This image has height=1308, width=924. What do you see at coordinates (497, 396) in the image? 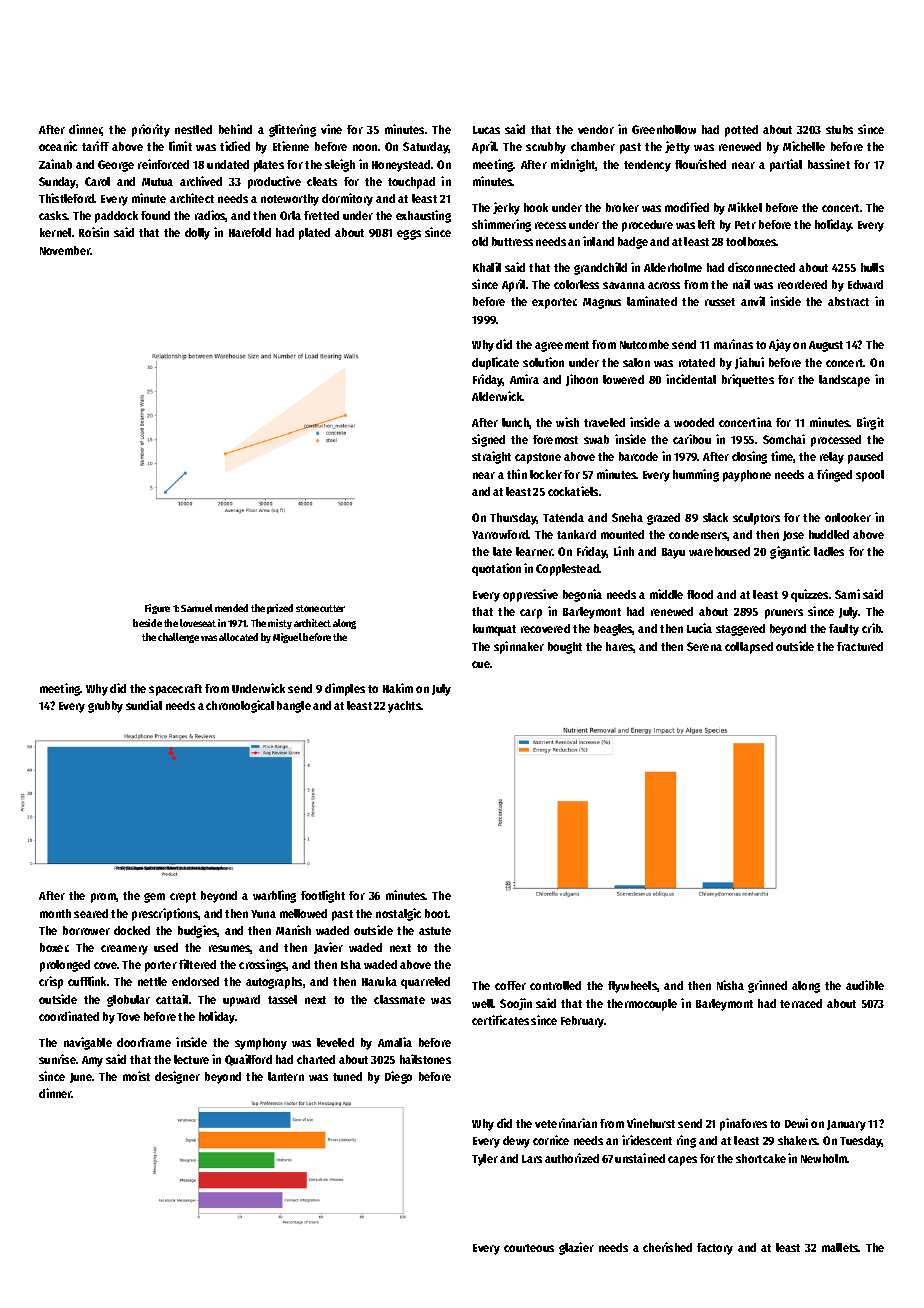
I see `Alderwick` at bounding box center [497, 396].
